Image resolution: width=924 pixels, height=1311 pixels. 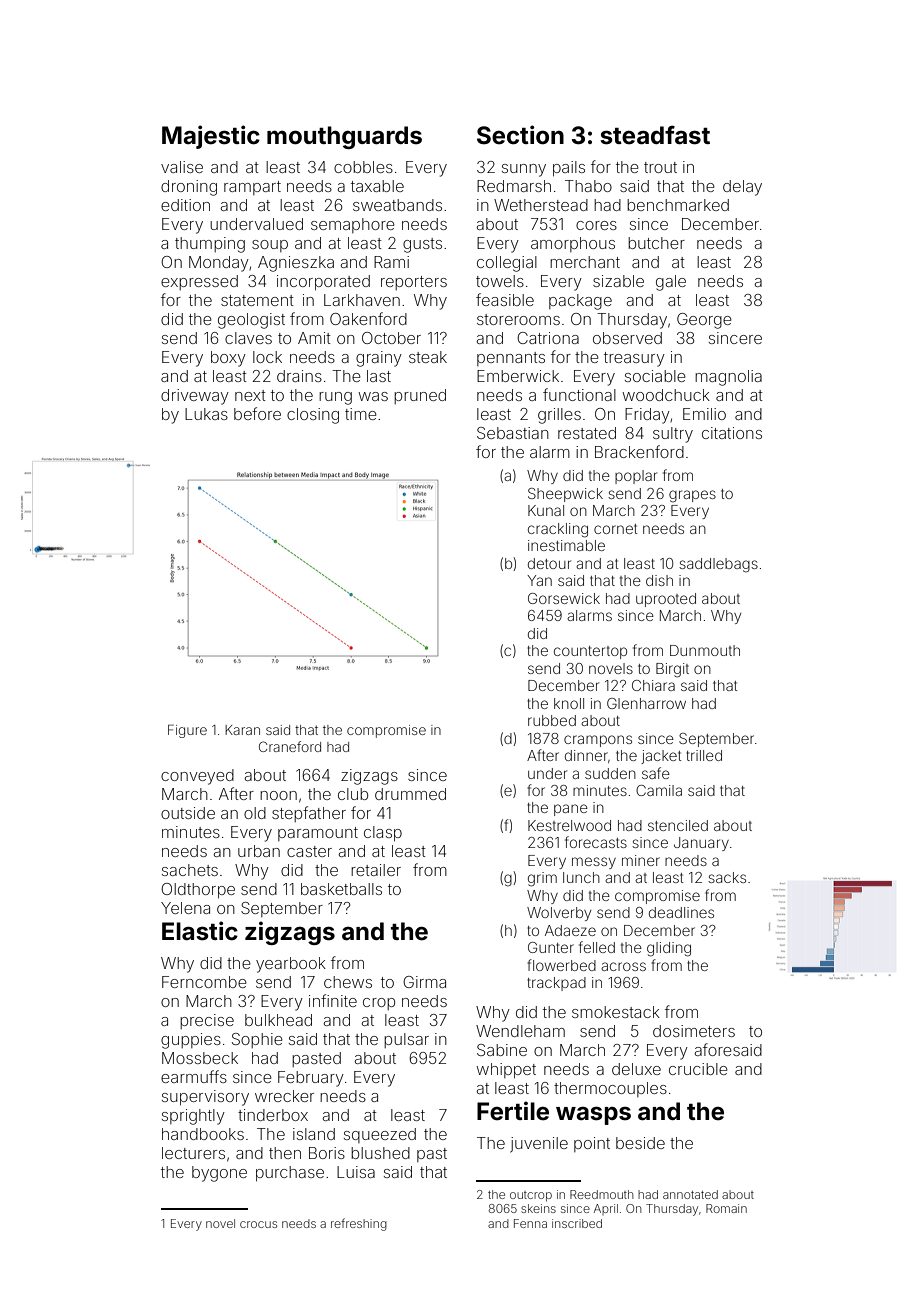 What do you see at coordinates (185, 908) in the screenshot?
I see `Yelena` at bounding box center [185, 908].
